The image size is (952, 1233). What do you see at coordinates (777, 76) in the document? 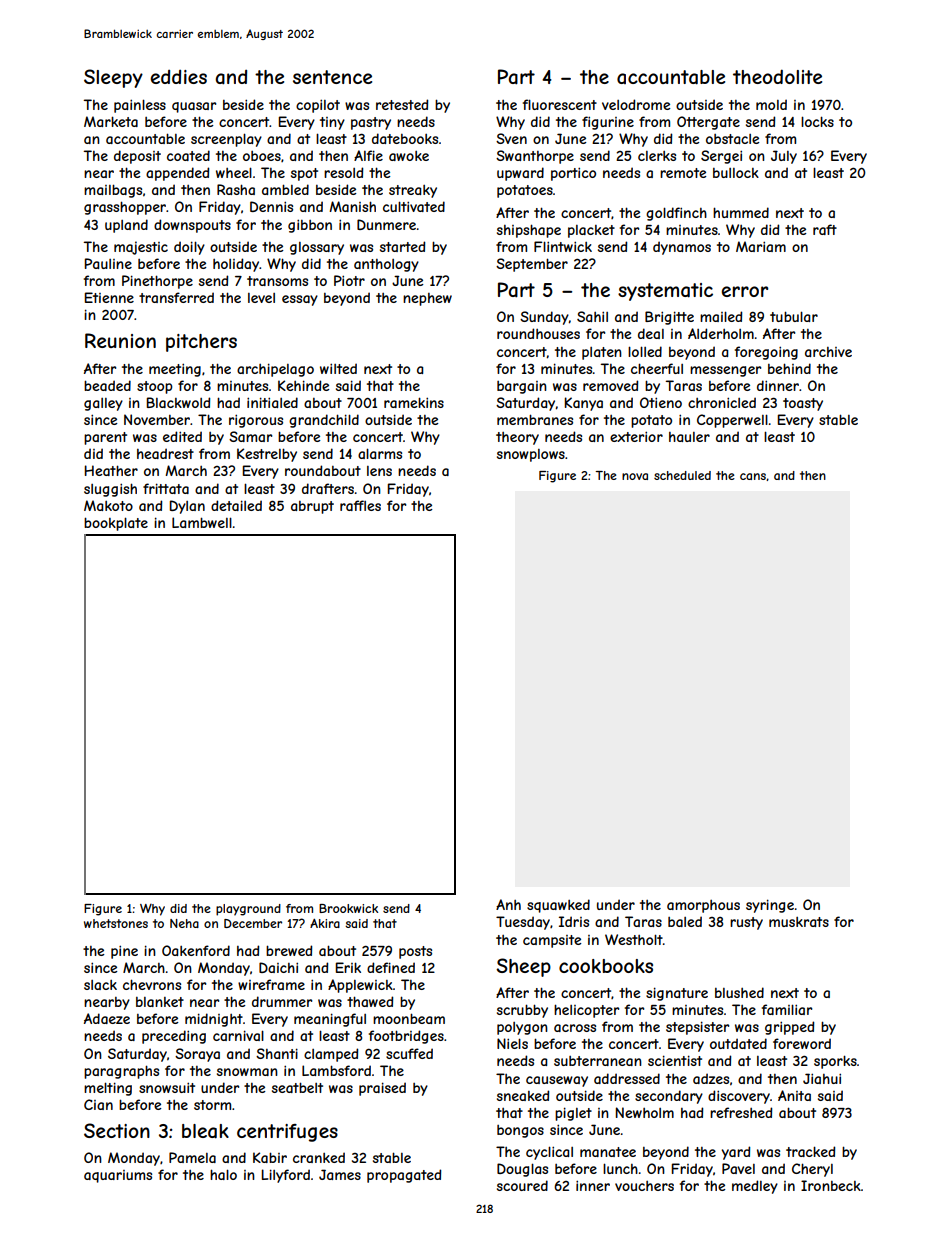
I see `theodolite` at bounding box center [777, 76].
